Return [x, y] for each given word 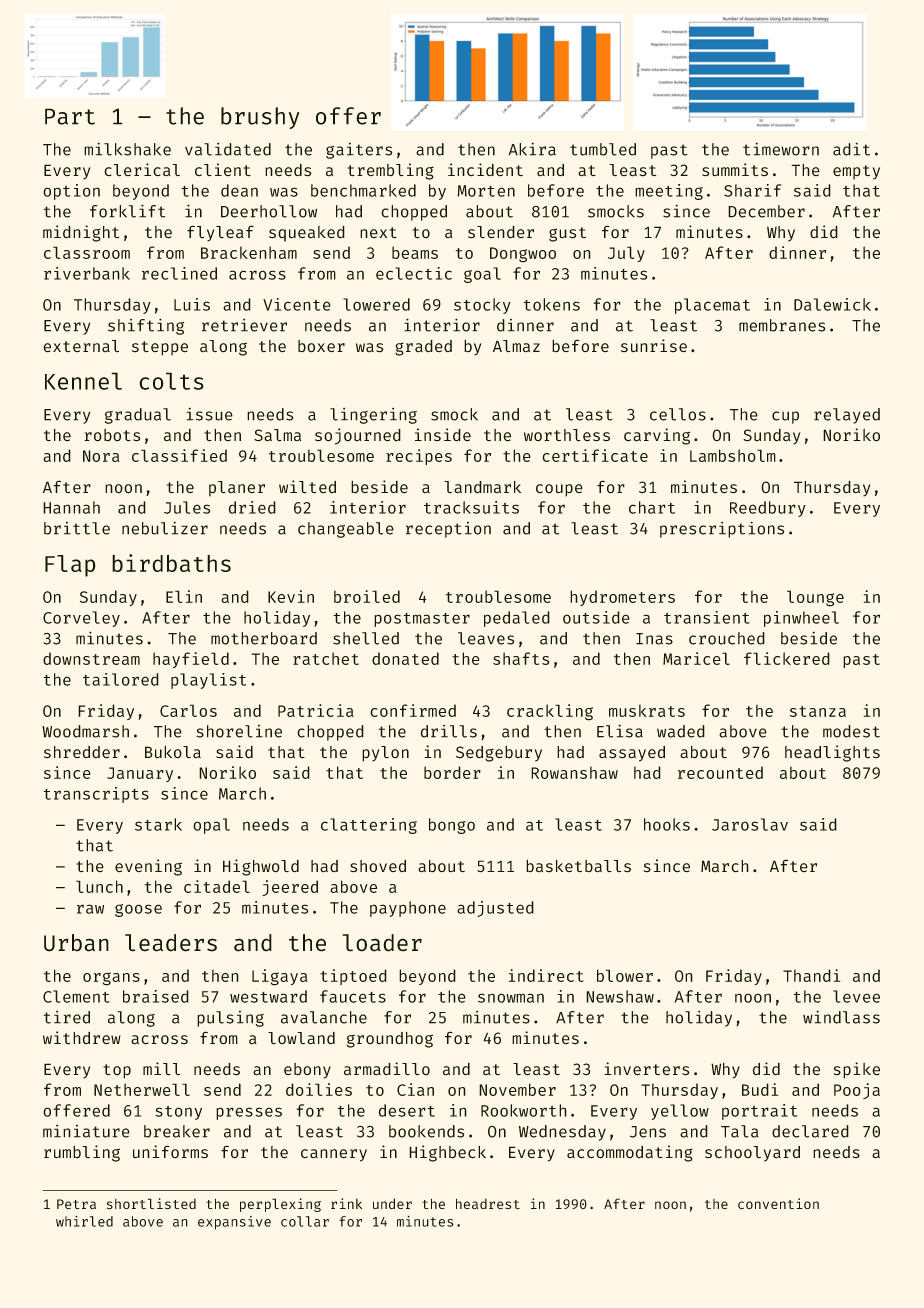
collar [305, 1221]
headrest [488, 1203]
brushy [260, 118]
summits [735, 170]
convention [778, 1203]
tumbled [603, 149]
